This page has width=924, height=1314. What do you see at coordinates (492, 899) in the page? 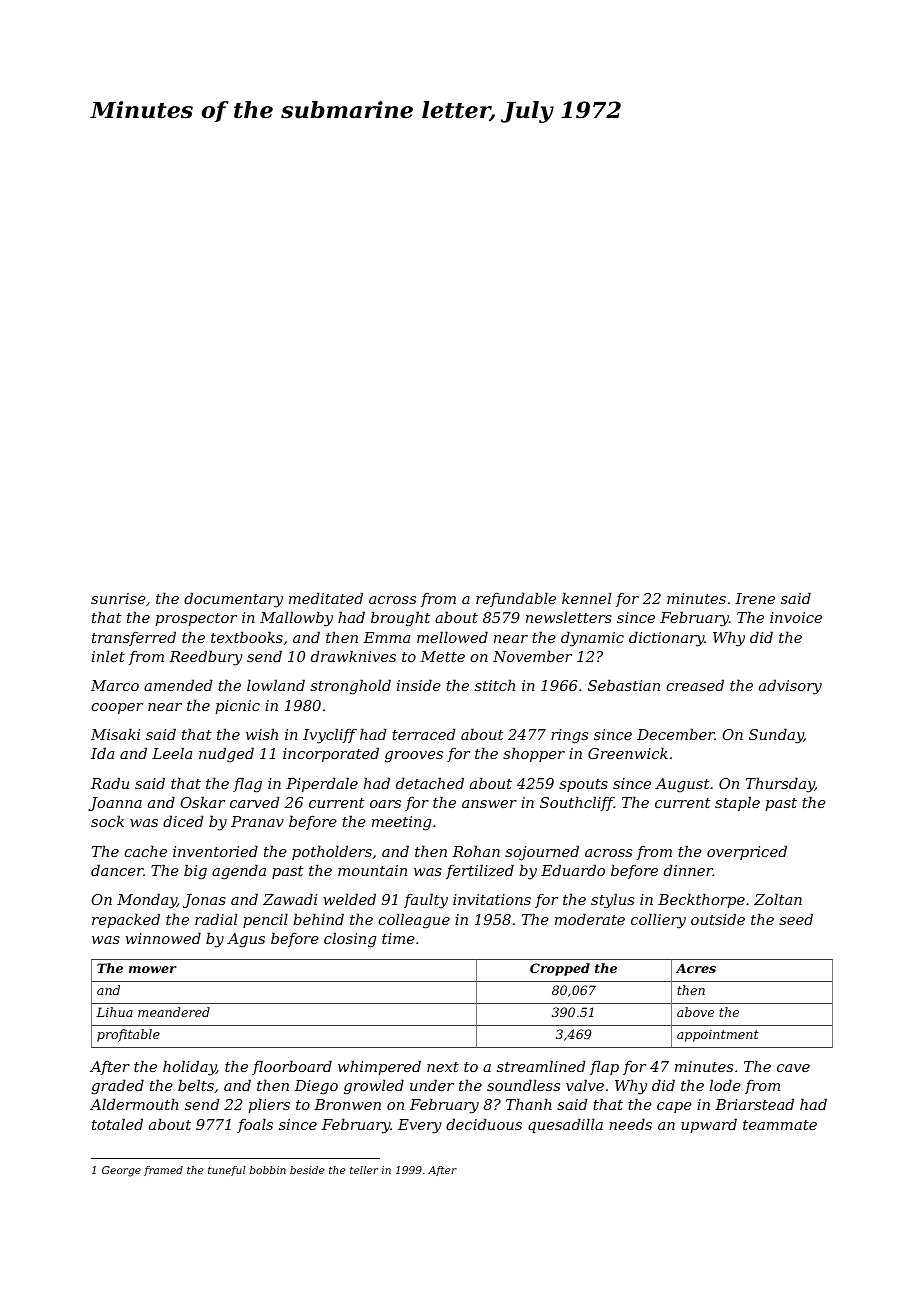
I see `invitations` at bounding box center [492, 899].
